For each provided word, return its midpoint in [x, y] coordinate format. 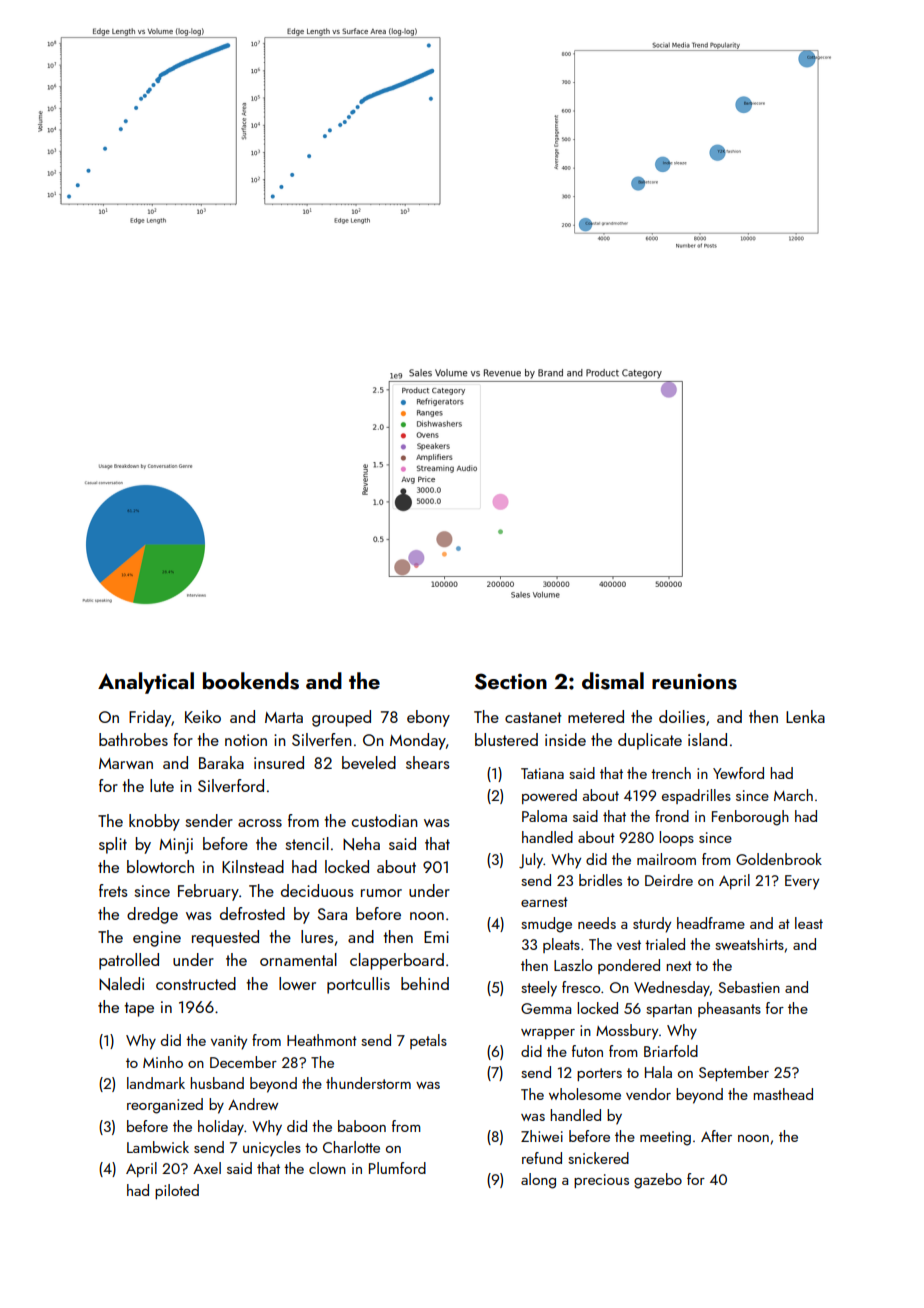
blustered [506, 739]
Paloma [544, 816]
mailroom [666, 859]
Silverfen [322, 739]
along [538, 1181]
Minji [176, 846]
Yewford [738, 773]
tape [139, 1009]
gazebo [658, 1181]
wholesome [585, 1094]
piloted [177, 1191]
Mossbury [627, 1032]
